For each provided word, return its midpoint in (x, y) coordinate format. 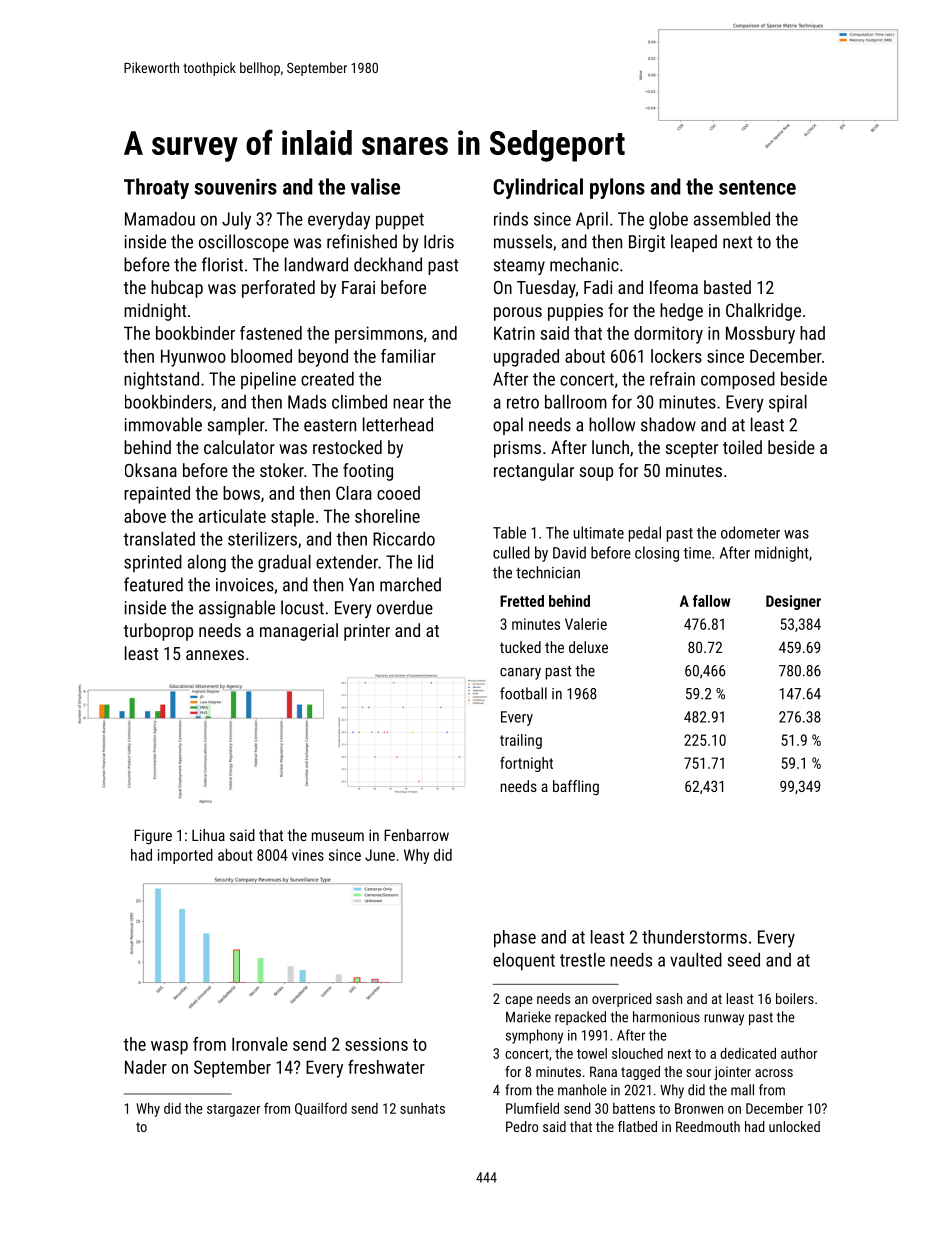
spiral (788, 403)
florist (222, 264)
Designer (793, 602)
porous (518, 314)
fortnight (526, 764)
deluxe (588, 647)
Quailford (321, 1109)
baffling (576, 788)
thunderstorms (694, 937)
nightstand (161, 381)
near (408, 403)
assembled (732, 219)
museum (338, 836)
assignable (237, 609)
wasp (169, 1048)
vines (308, 855)
